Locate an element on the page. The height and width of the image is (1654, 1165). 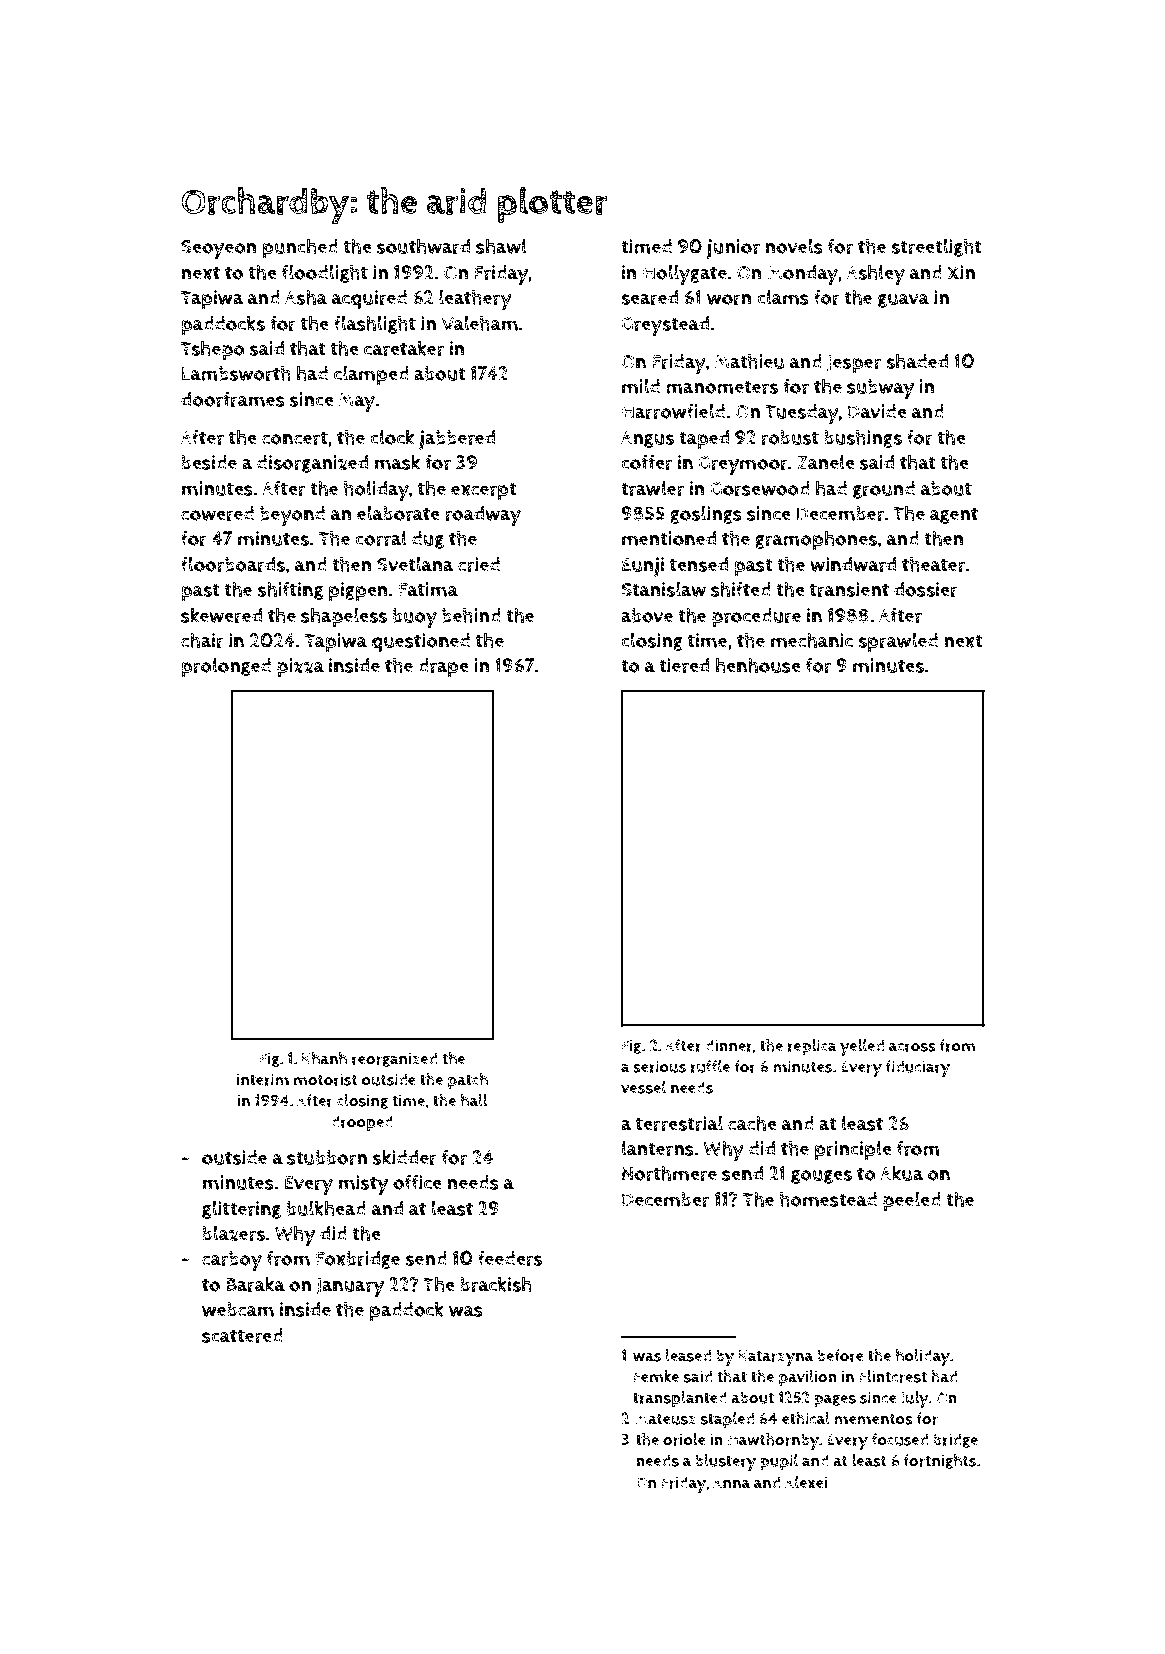
Seoyeon is located at coordinates (219, 249).
